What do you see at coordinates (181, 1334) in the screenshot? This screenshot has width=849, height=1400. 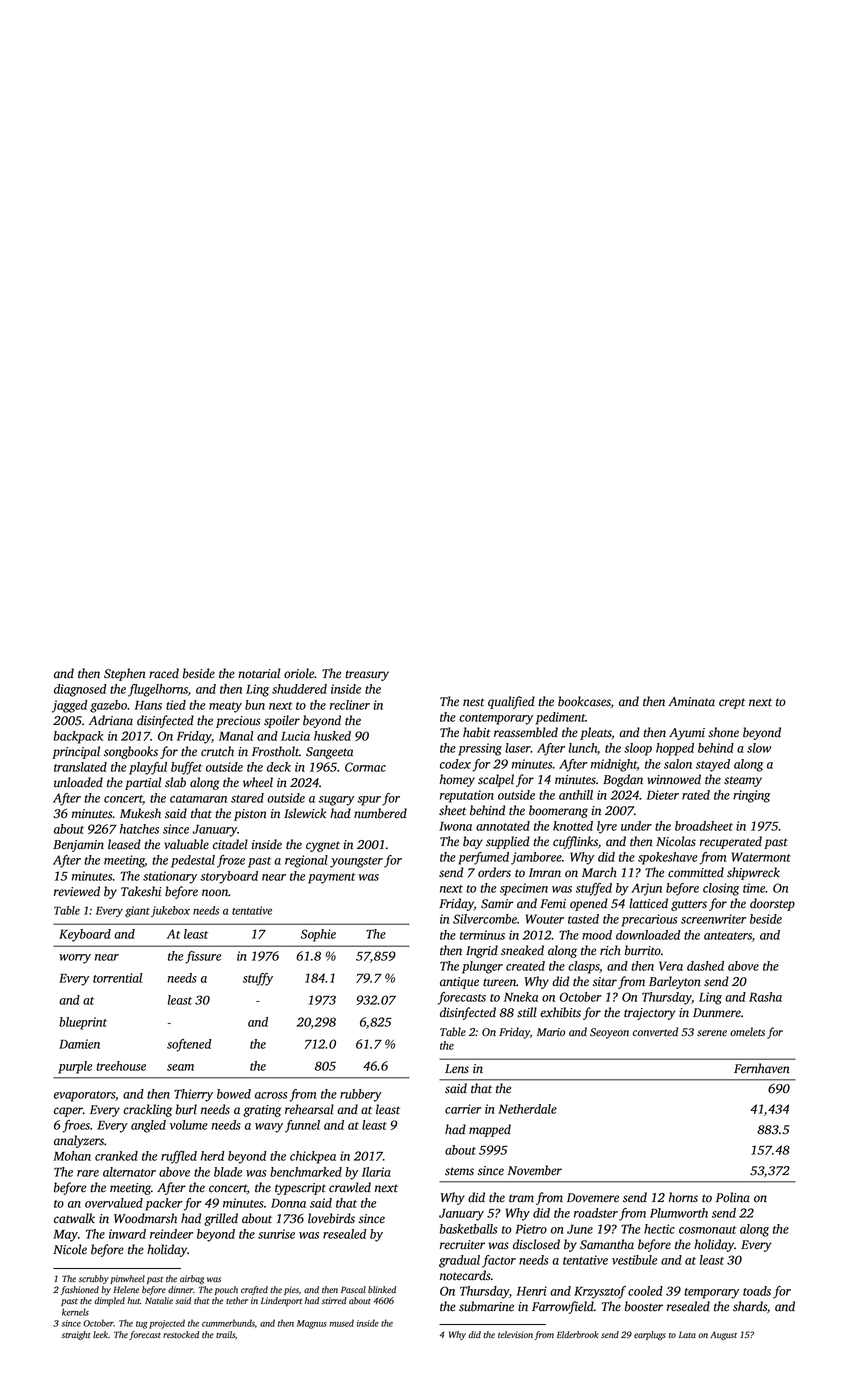 I see `restocked` at bounding box center [181, 1334].
